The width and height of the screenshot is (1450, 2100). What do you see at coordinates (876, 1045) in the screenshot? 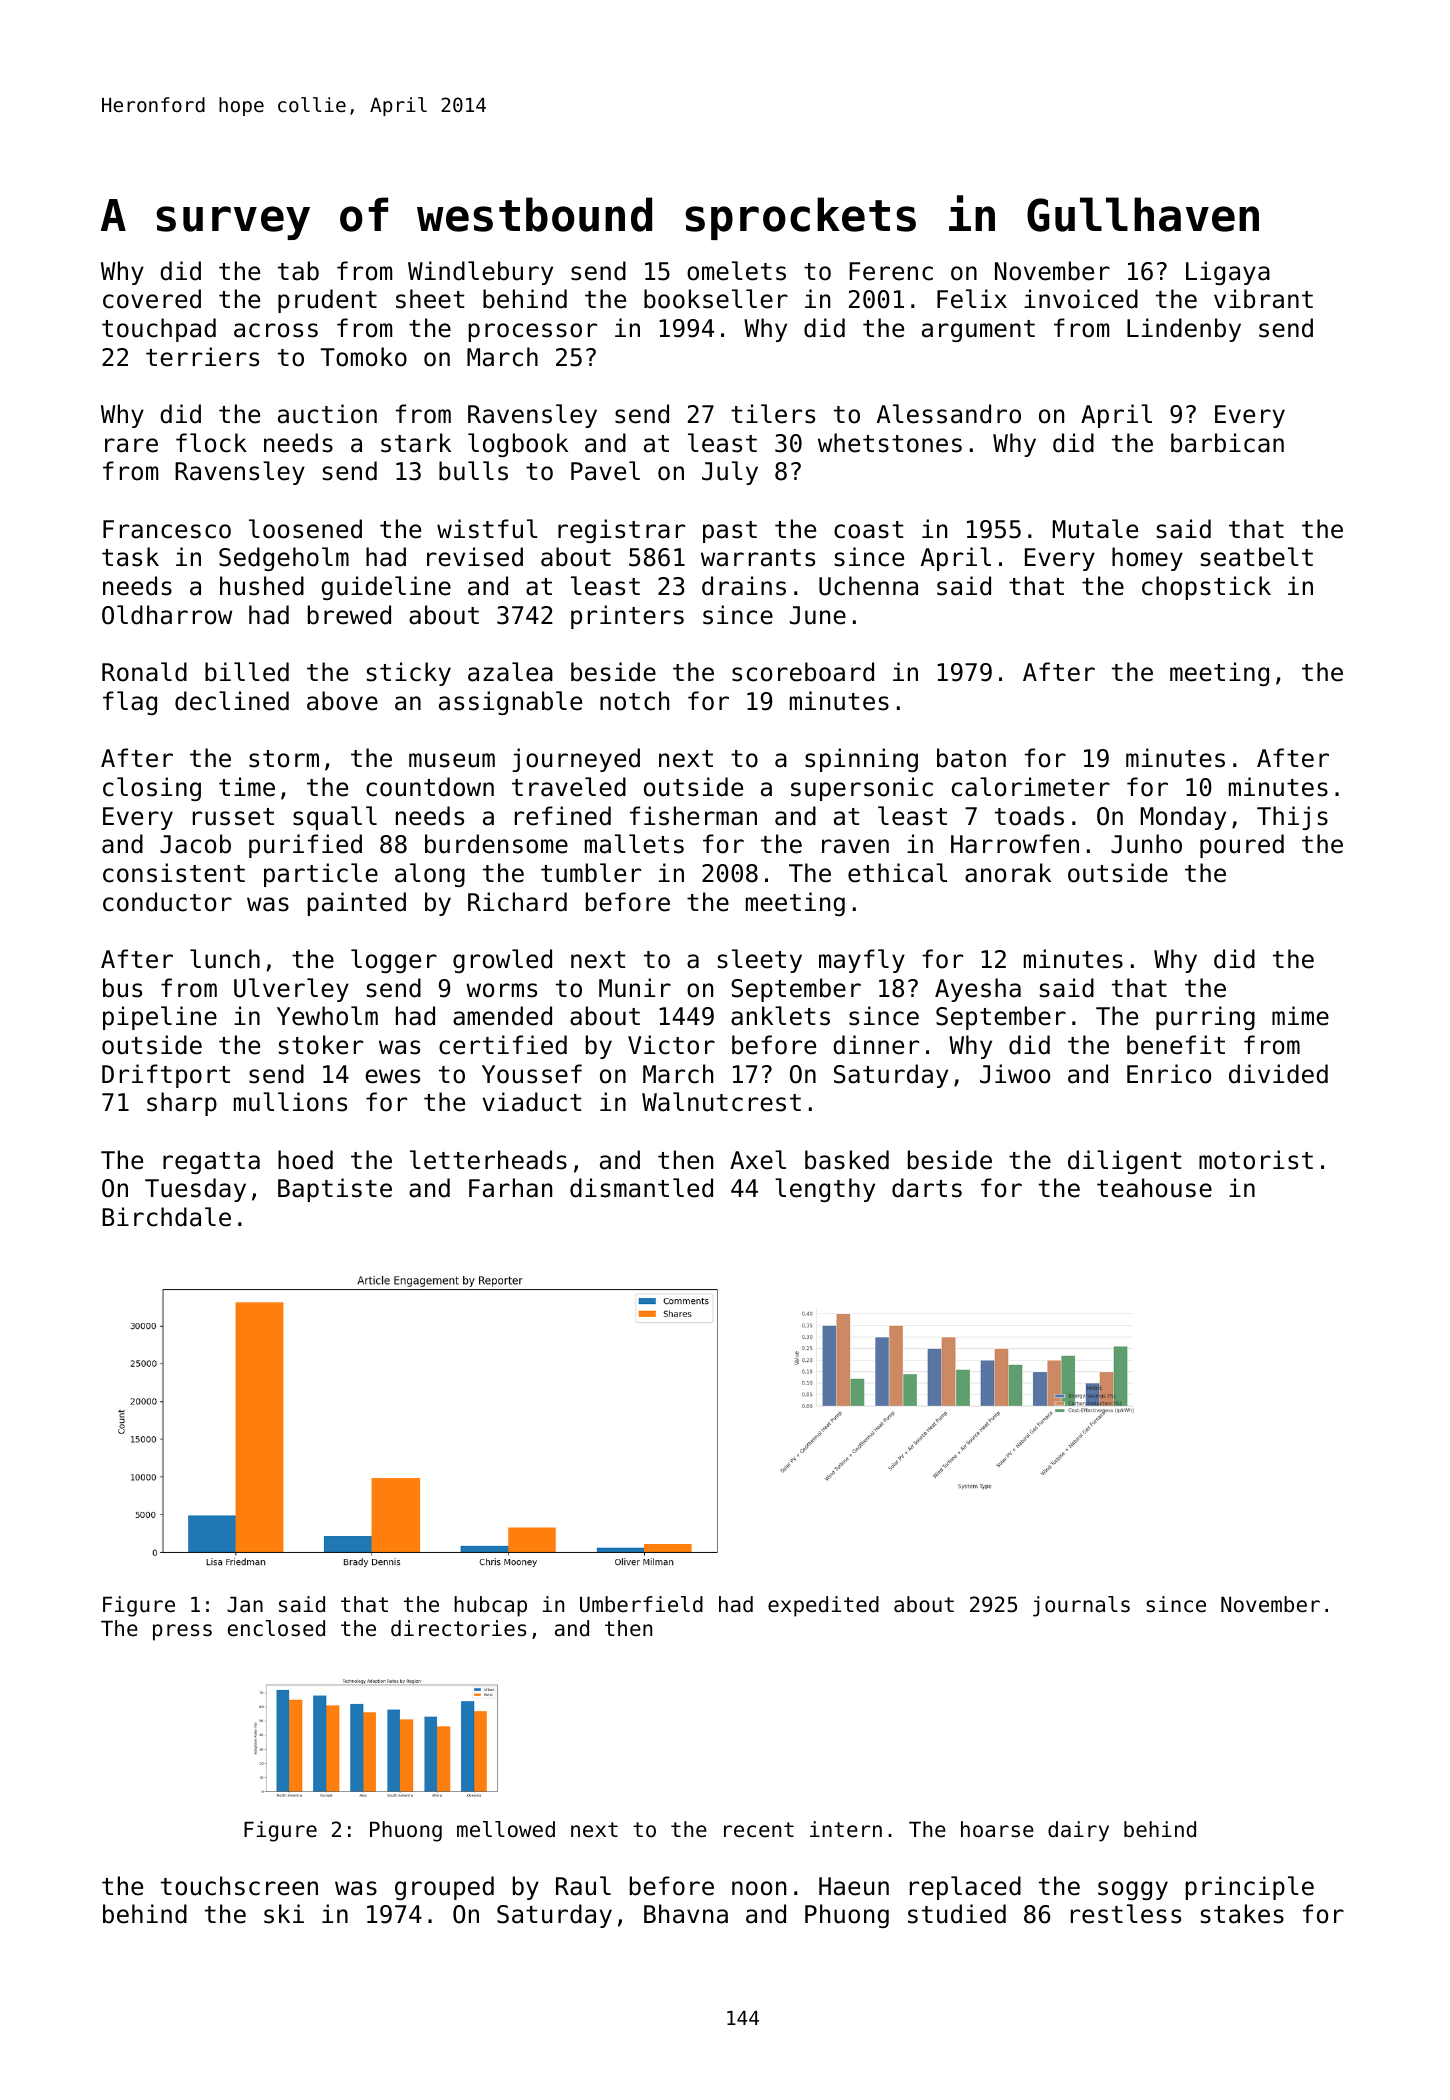
I see `dinner` at bounding box center [876, 1045].
